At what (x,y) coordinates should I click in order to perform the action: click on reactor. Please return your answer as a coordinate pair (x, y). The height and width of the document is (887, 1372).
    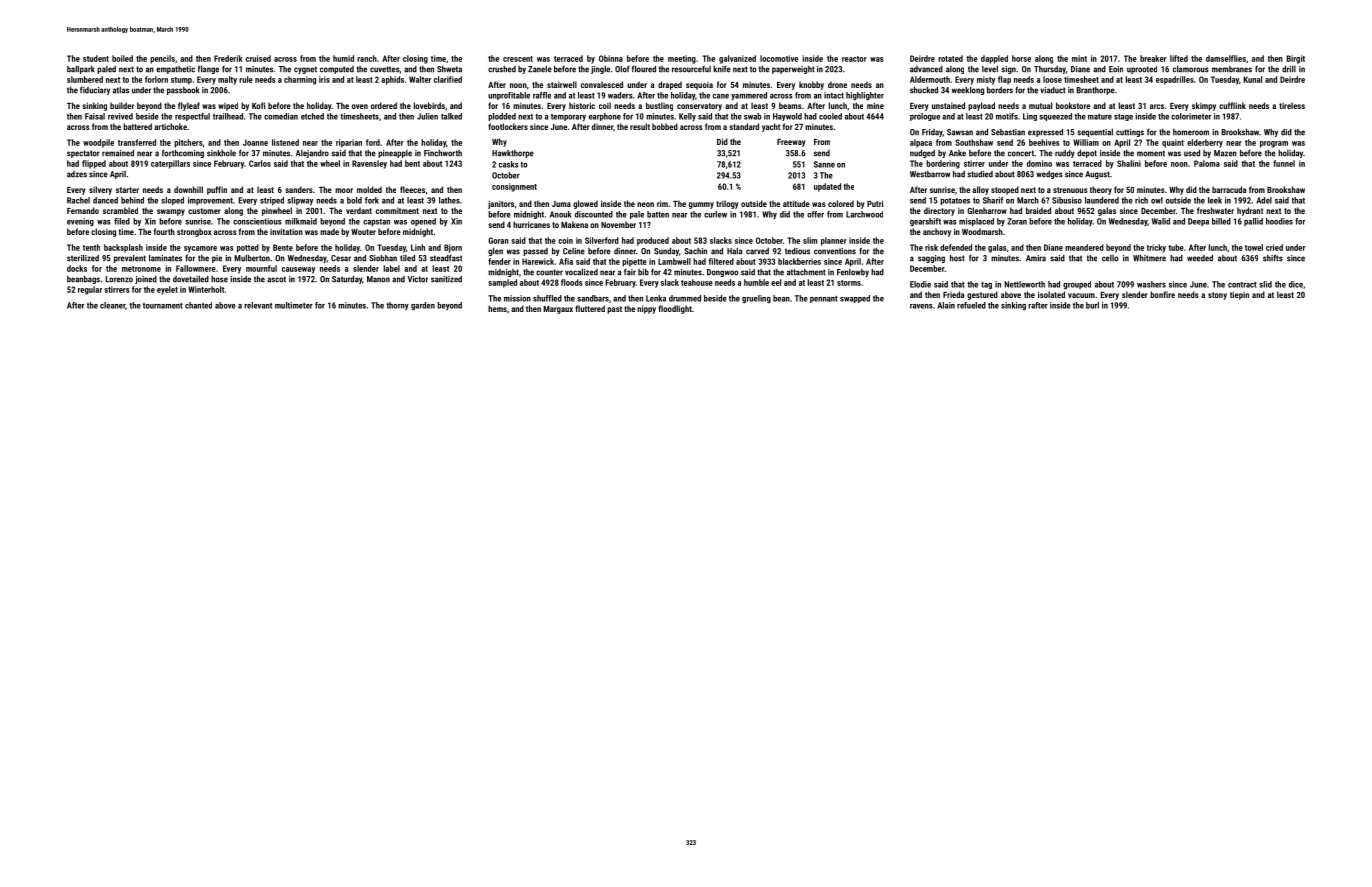
    Looking at the image, I should click on (854, 59).
